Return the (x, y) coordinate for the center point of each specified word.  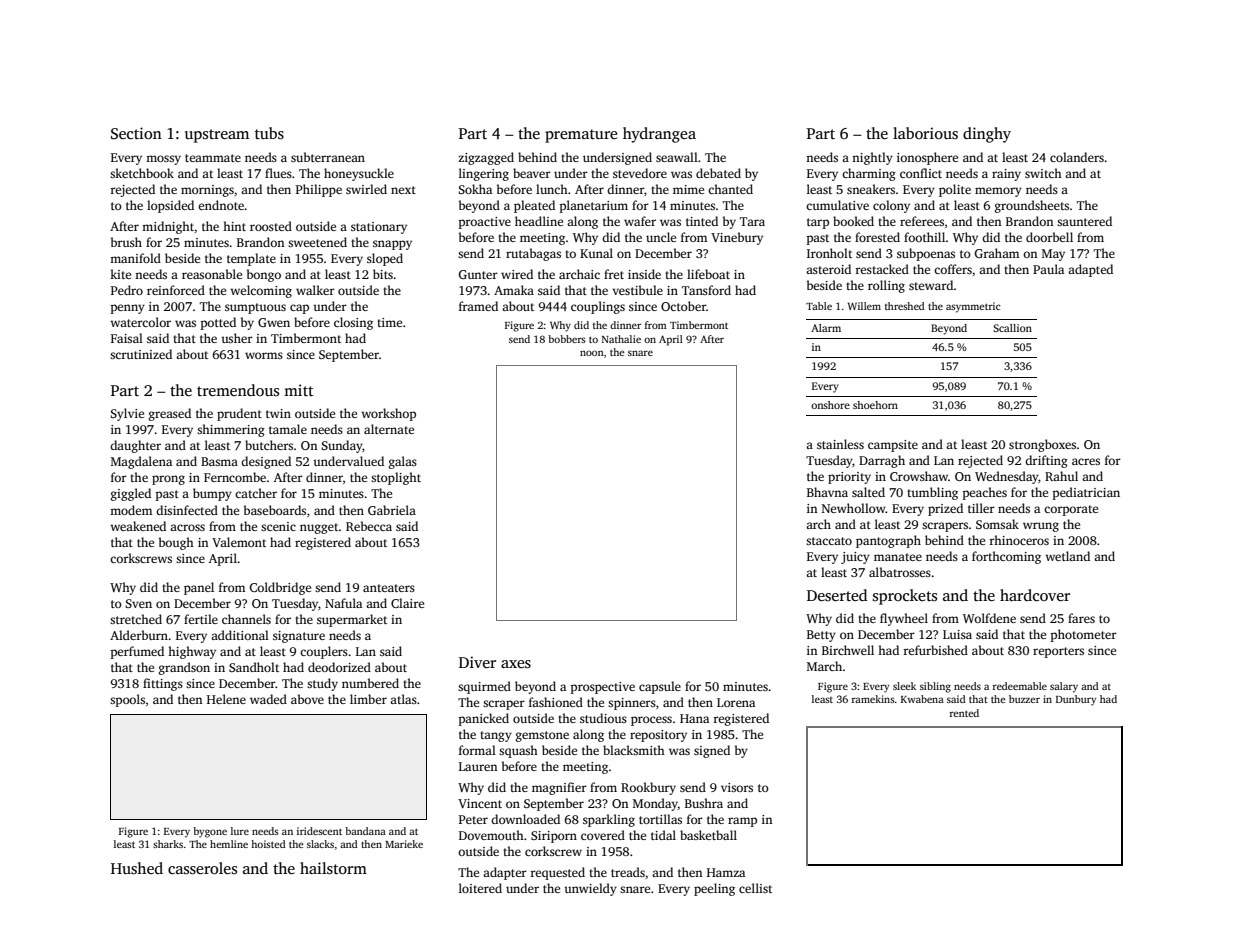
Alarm (826, 328)
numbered (370, 683)
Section (136, 133)
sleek (904, 686)
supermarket (352, 620)
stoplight (396, 478)
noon (592, 353)
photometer (1084, 635)
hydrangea (659, 135)
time (389, 322)
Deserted (837, 595)
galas (403, 462)
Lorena (736, 702)
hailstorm (333, 868)
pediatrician (1086, 493)
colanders (1077, 157)
